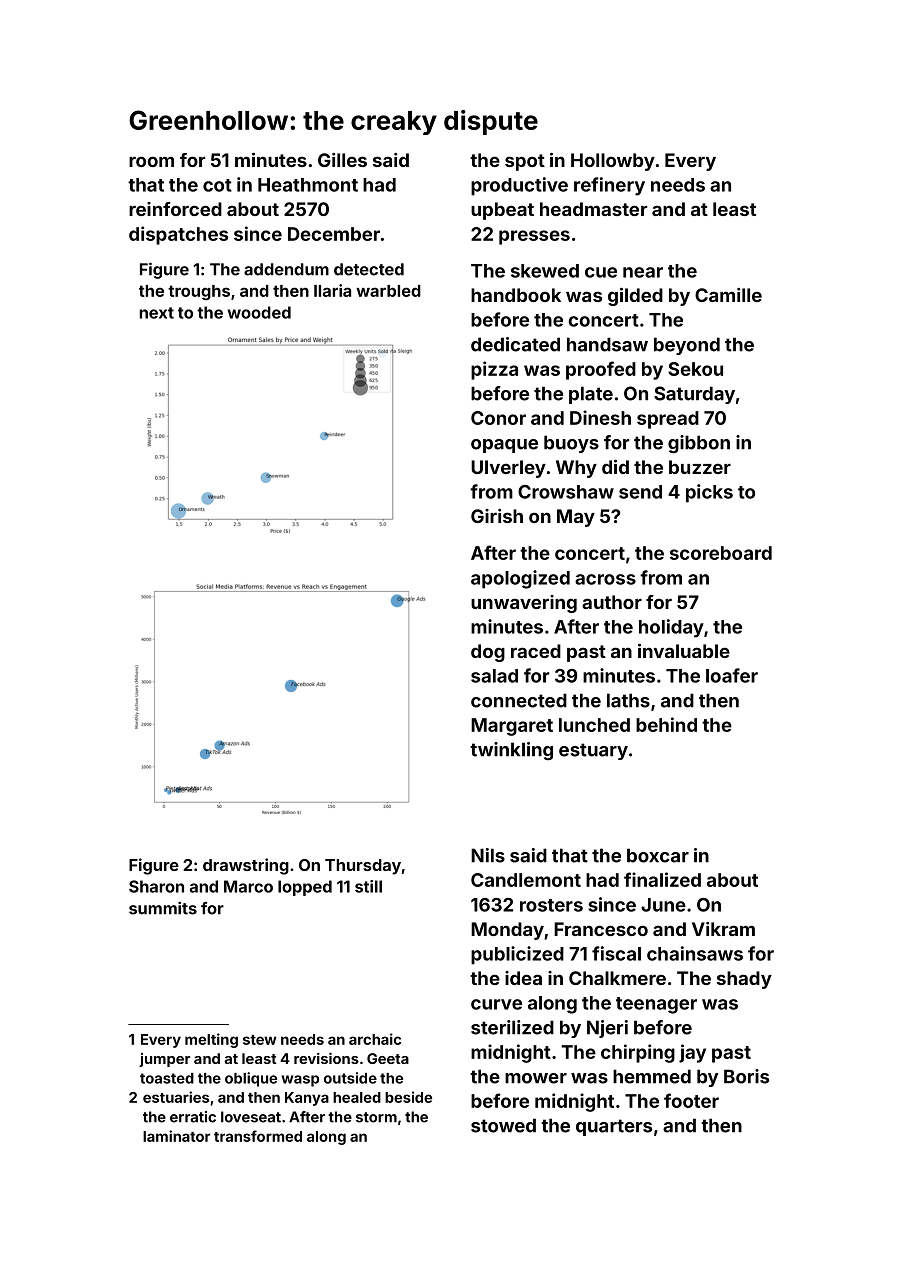 This page has height=1286, width=905. Describe the element at coordinates (246, 866) in the page. I see `drawstring` at that location.
